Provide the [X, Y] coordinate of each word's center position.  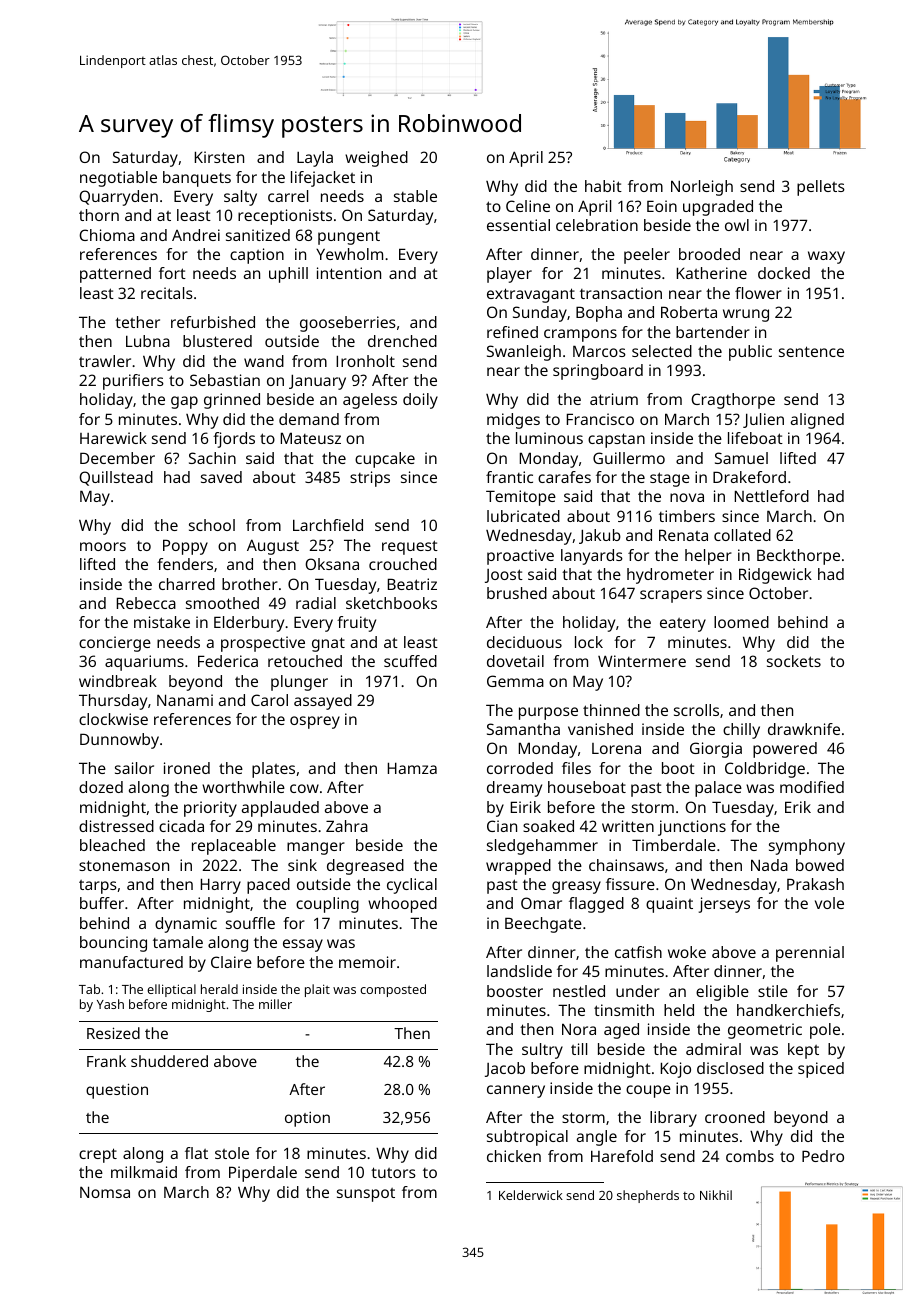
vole [829, 903]
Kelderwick [531, 1195]
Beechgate [543, 925]
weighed [376, 159]
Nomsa [105, 1192]
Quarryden [118, 198]
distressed [116, 826]
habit [603, 186]
